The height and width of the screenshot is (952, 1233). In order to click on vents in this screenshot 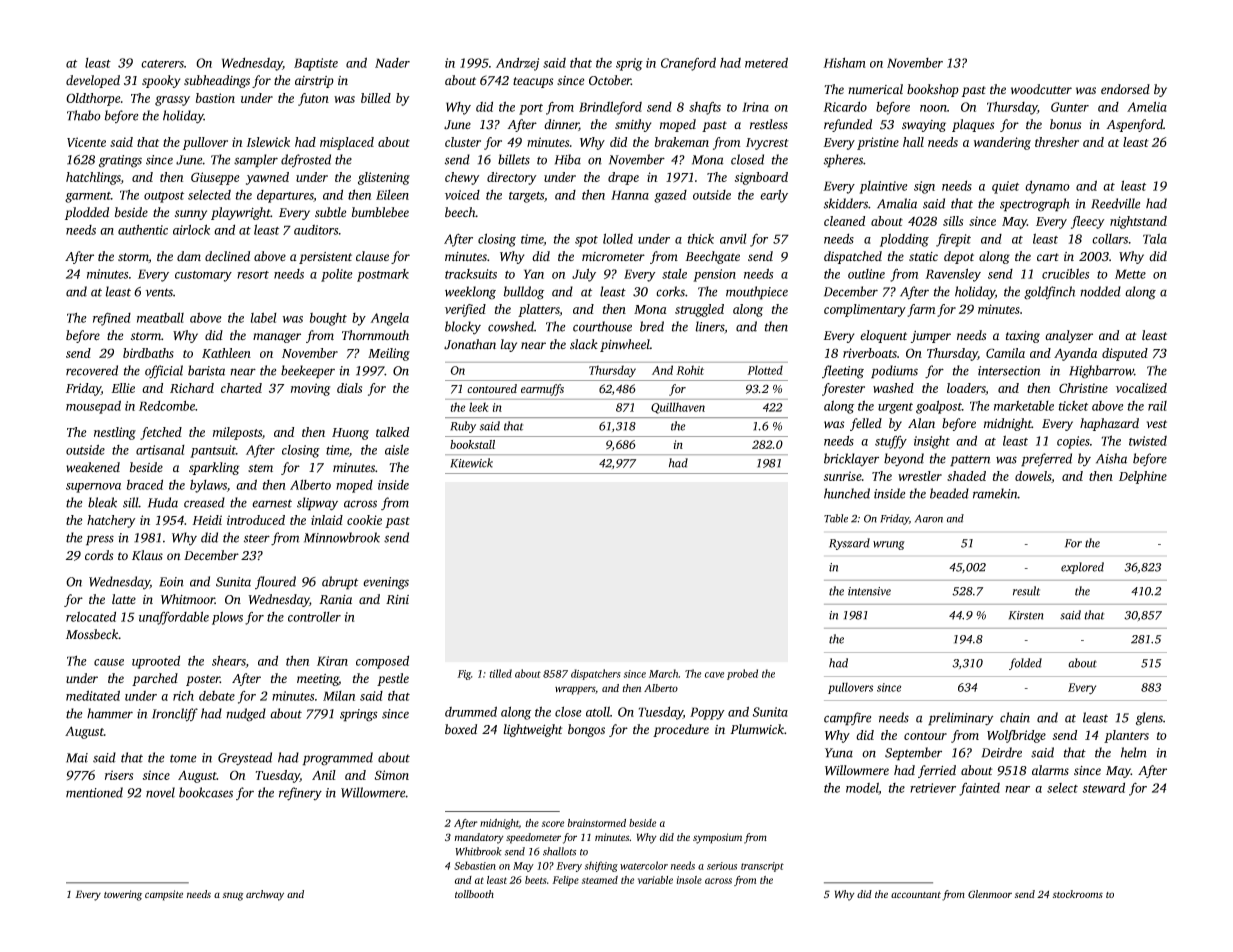, I will do `click(159, 292)`.
